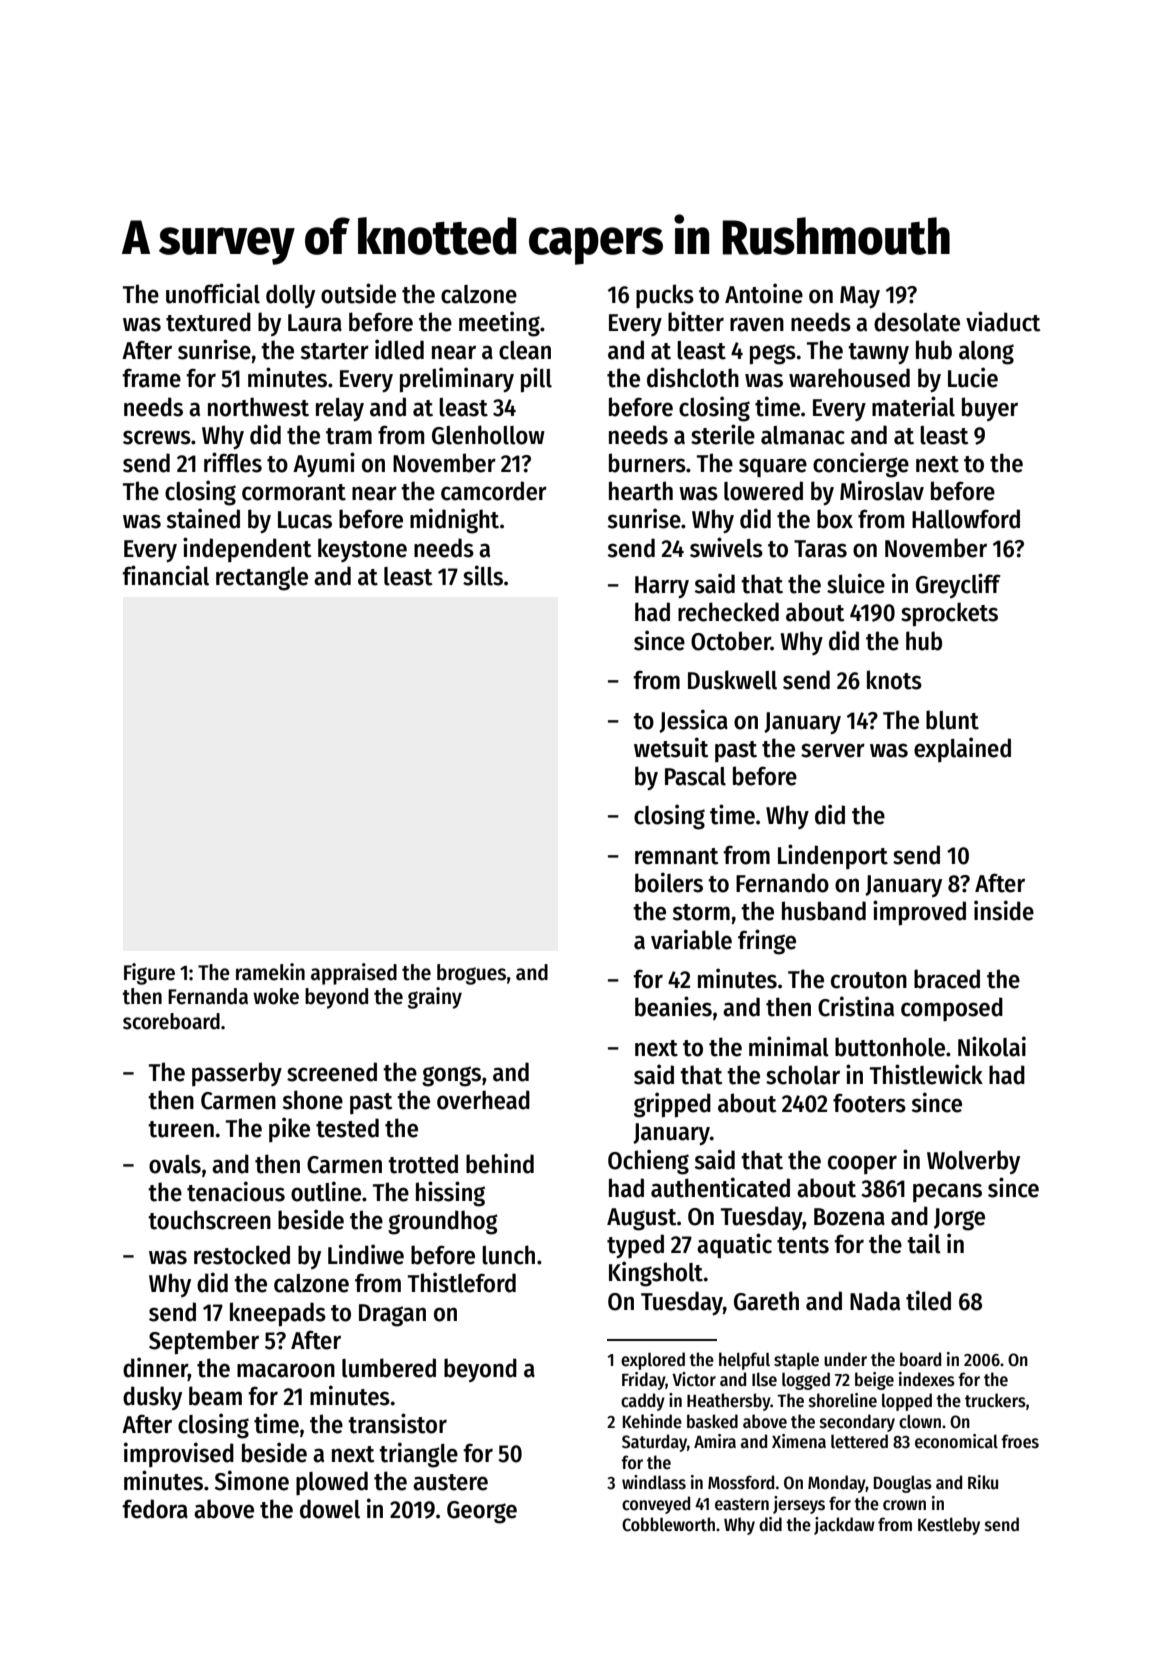 The image size is (1165, 1654). I want to click on rectangle, so click(262, 579).
